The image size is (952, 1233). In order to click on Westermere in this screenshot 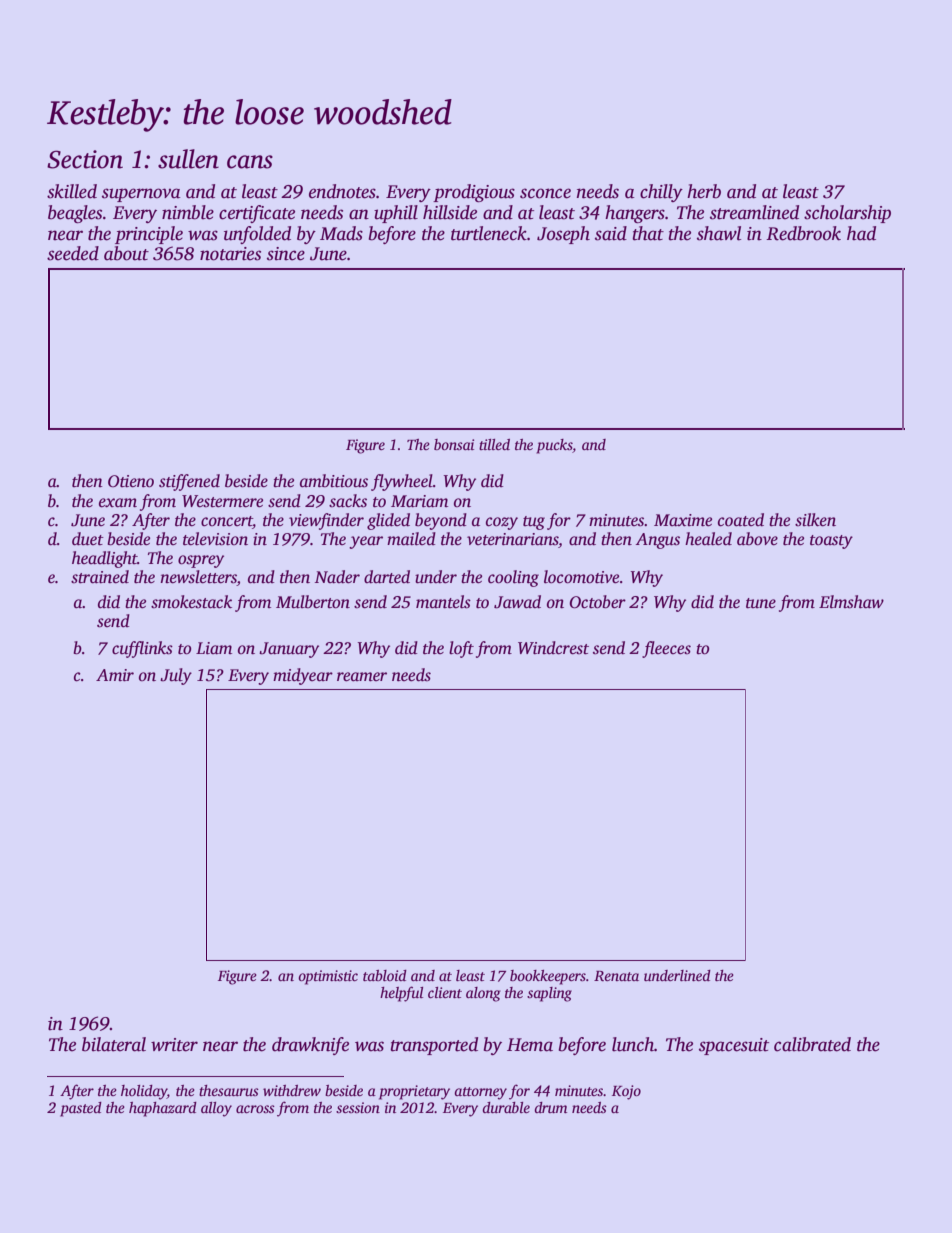, I will do `click(222, 501)`.
